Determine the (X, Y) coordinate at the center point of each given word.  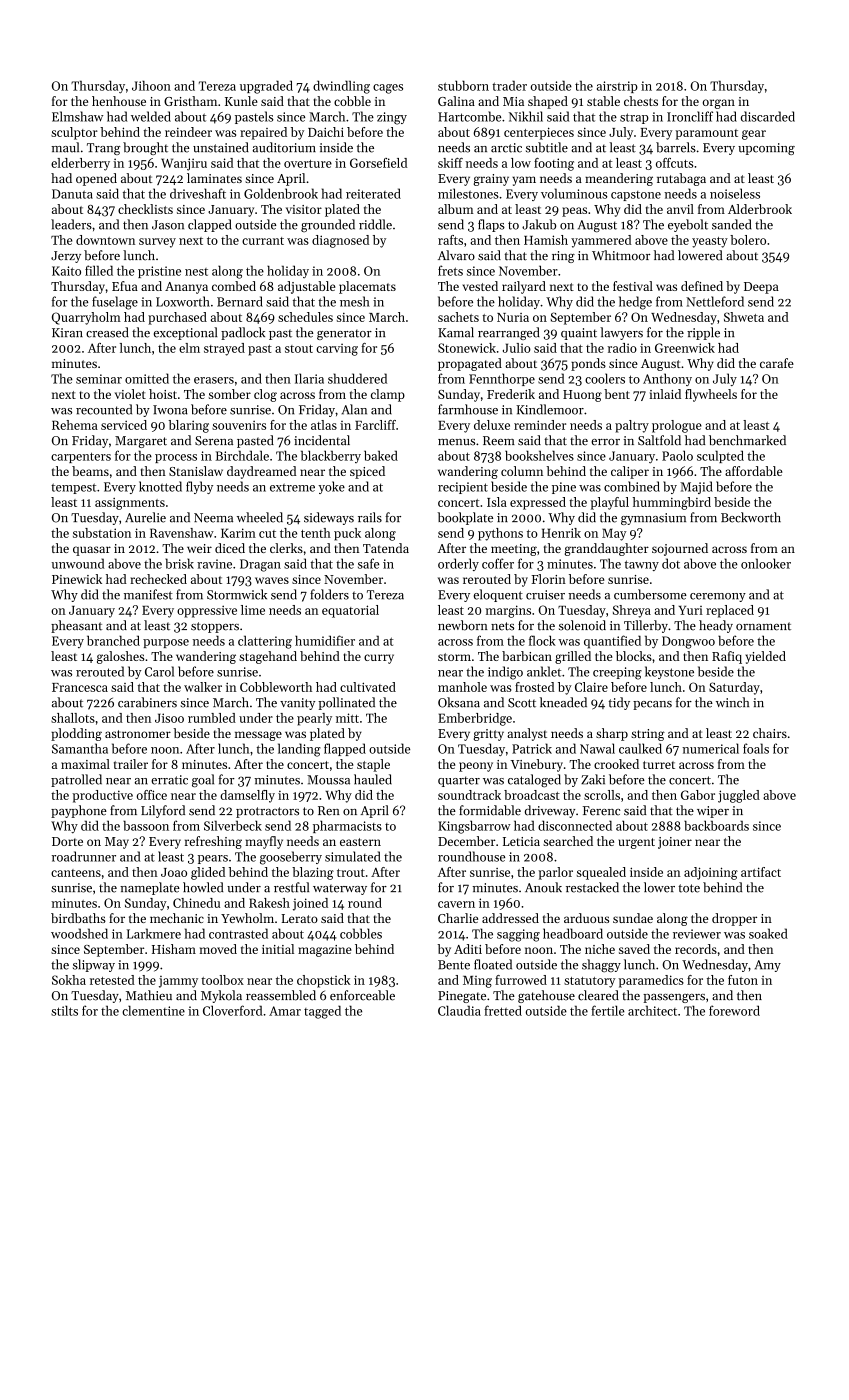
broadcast (532, 795)
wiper (713, 812)
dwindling (341, 87)
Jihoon (151, 85)
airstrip (617, 87)
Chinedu (196, 903)
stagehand (268, 657)
